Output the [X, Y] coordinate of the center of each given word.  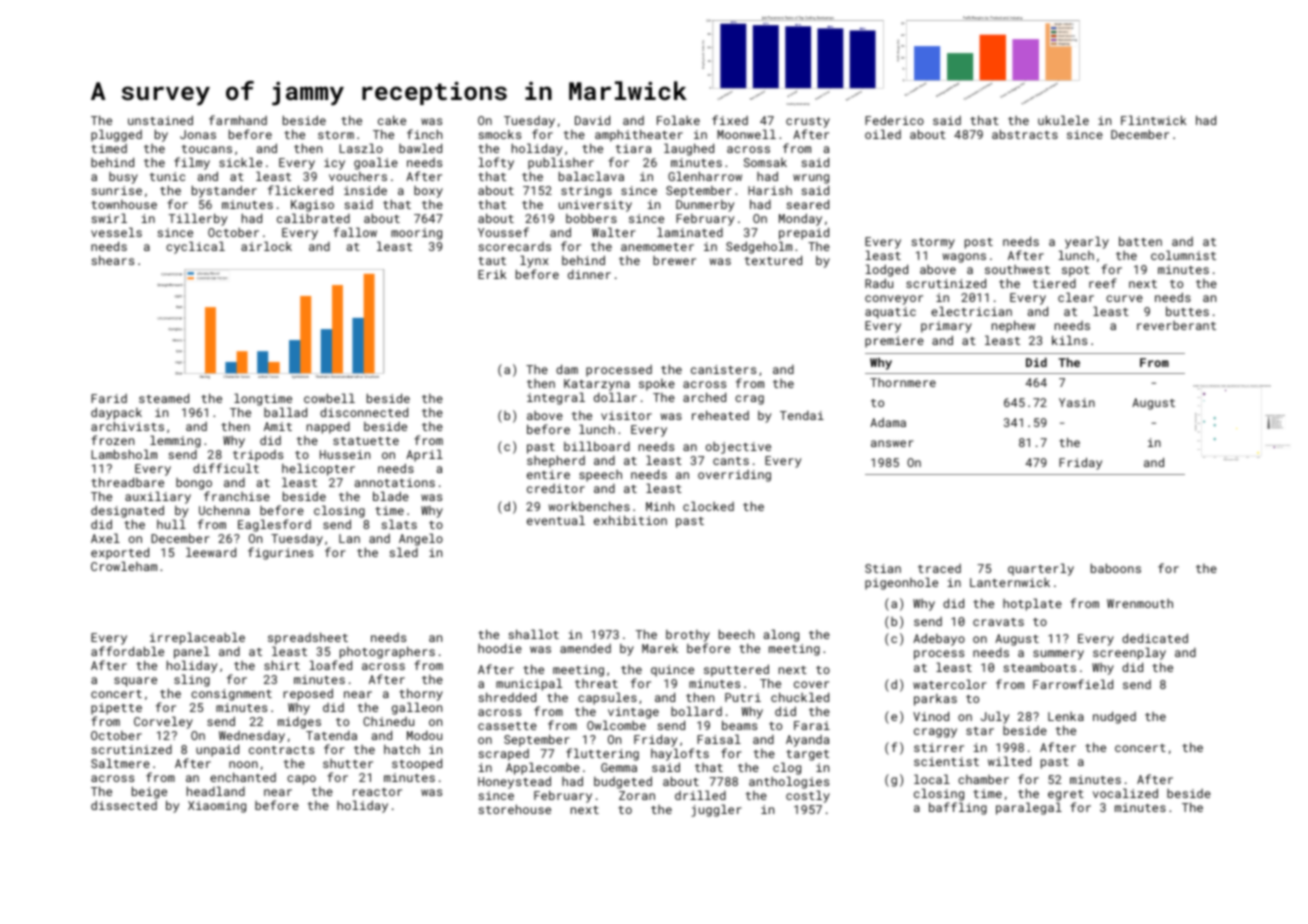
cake [392, 120]
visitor [626, 415]
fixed [730, 120]
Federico [894, 120]
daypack [116, 413]
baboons [1116, 568]
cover [811, 684]
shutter [348, 763]
